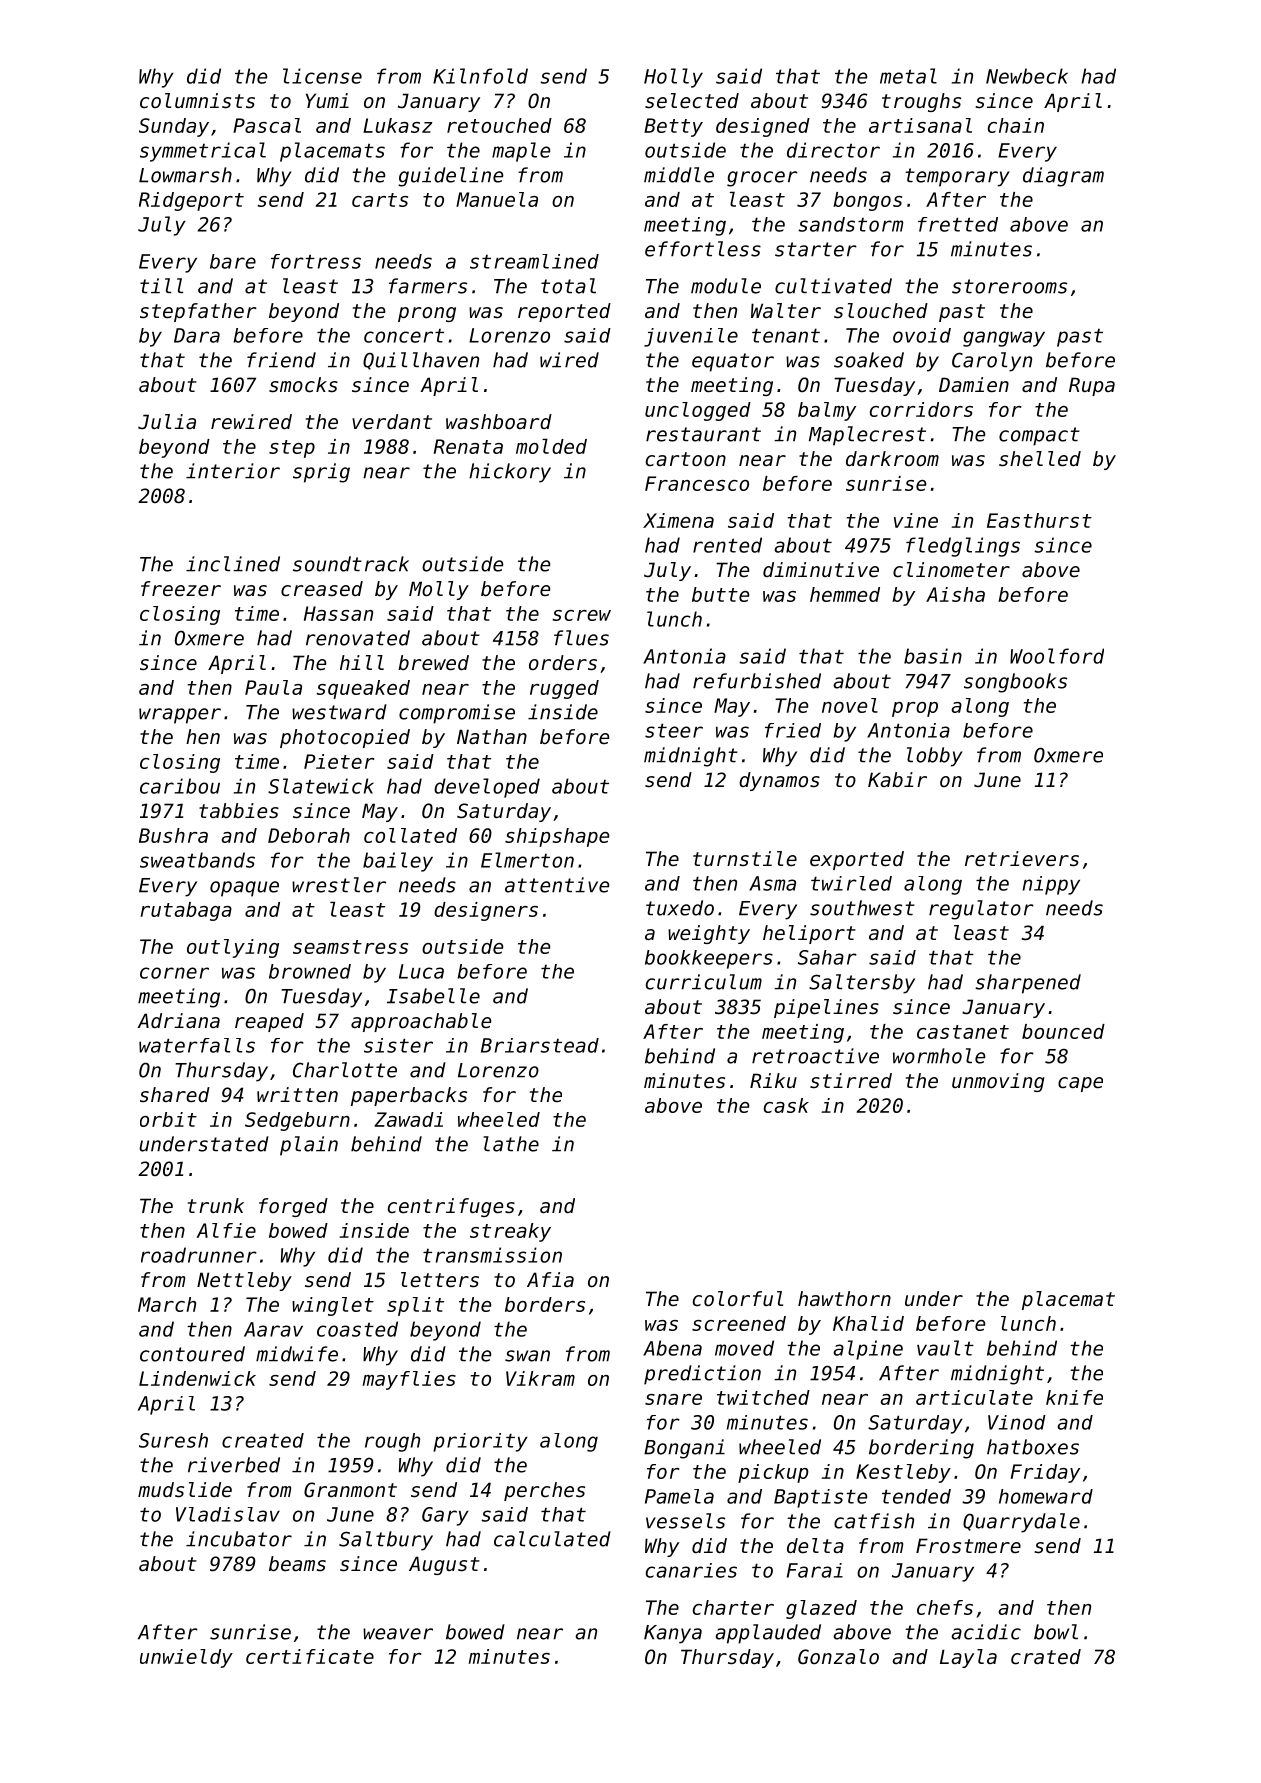 The image size is (1261, 1783). I want to click on vault, so click(945, 1348).
